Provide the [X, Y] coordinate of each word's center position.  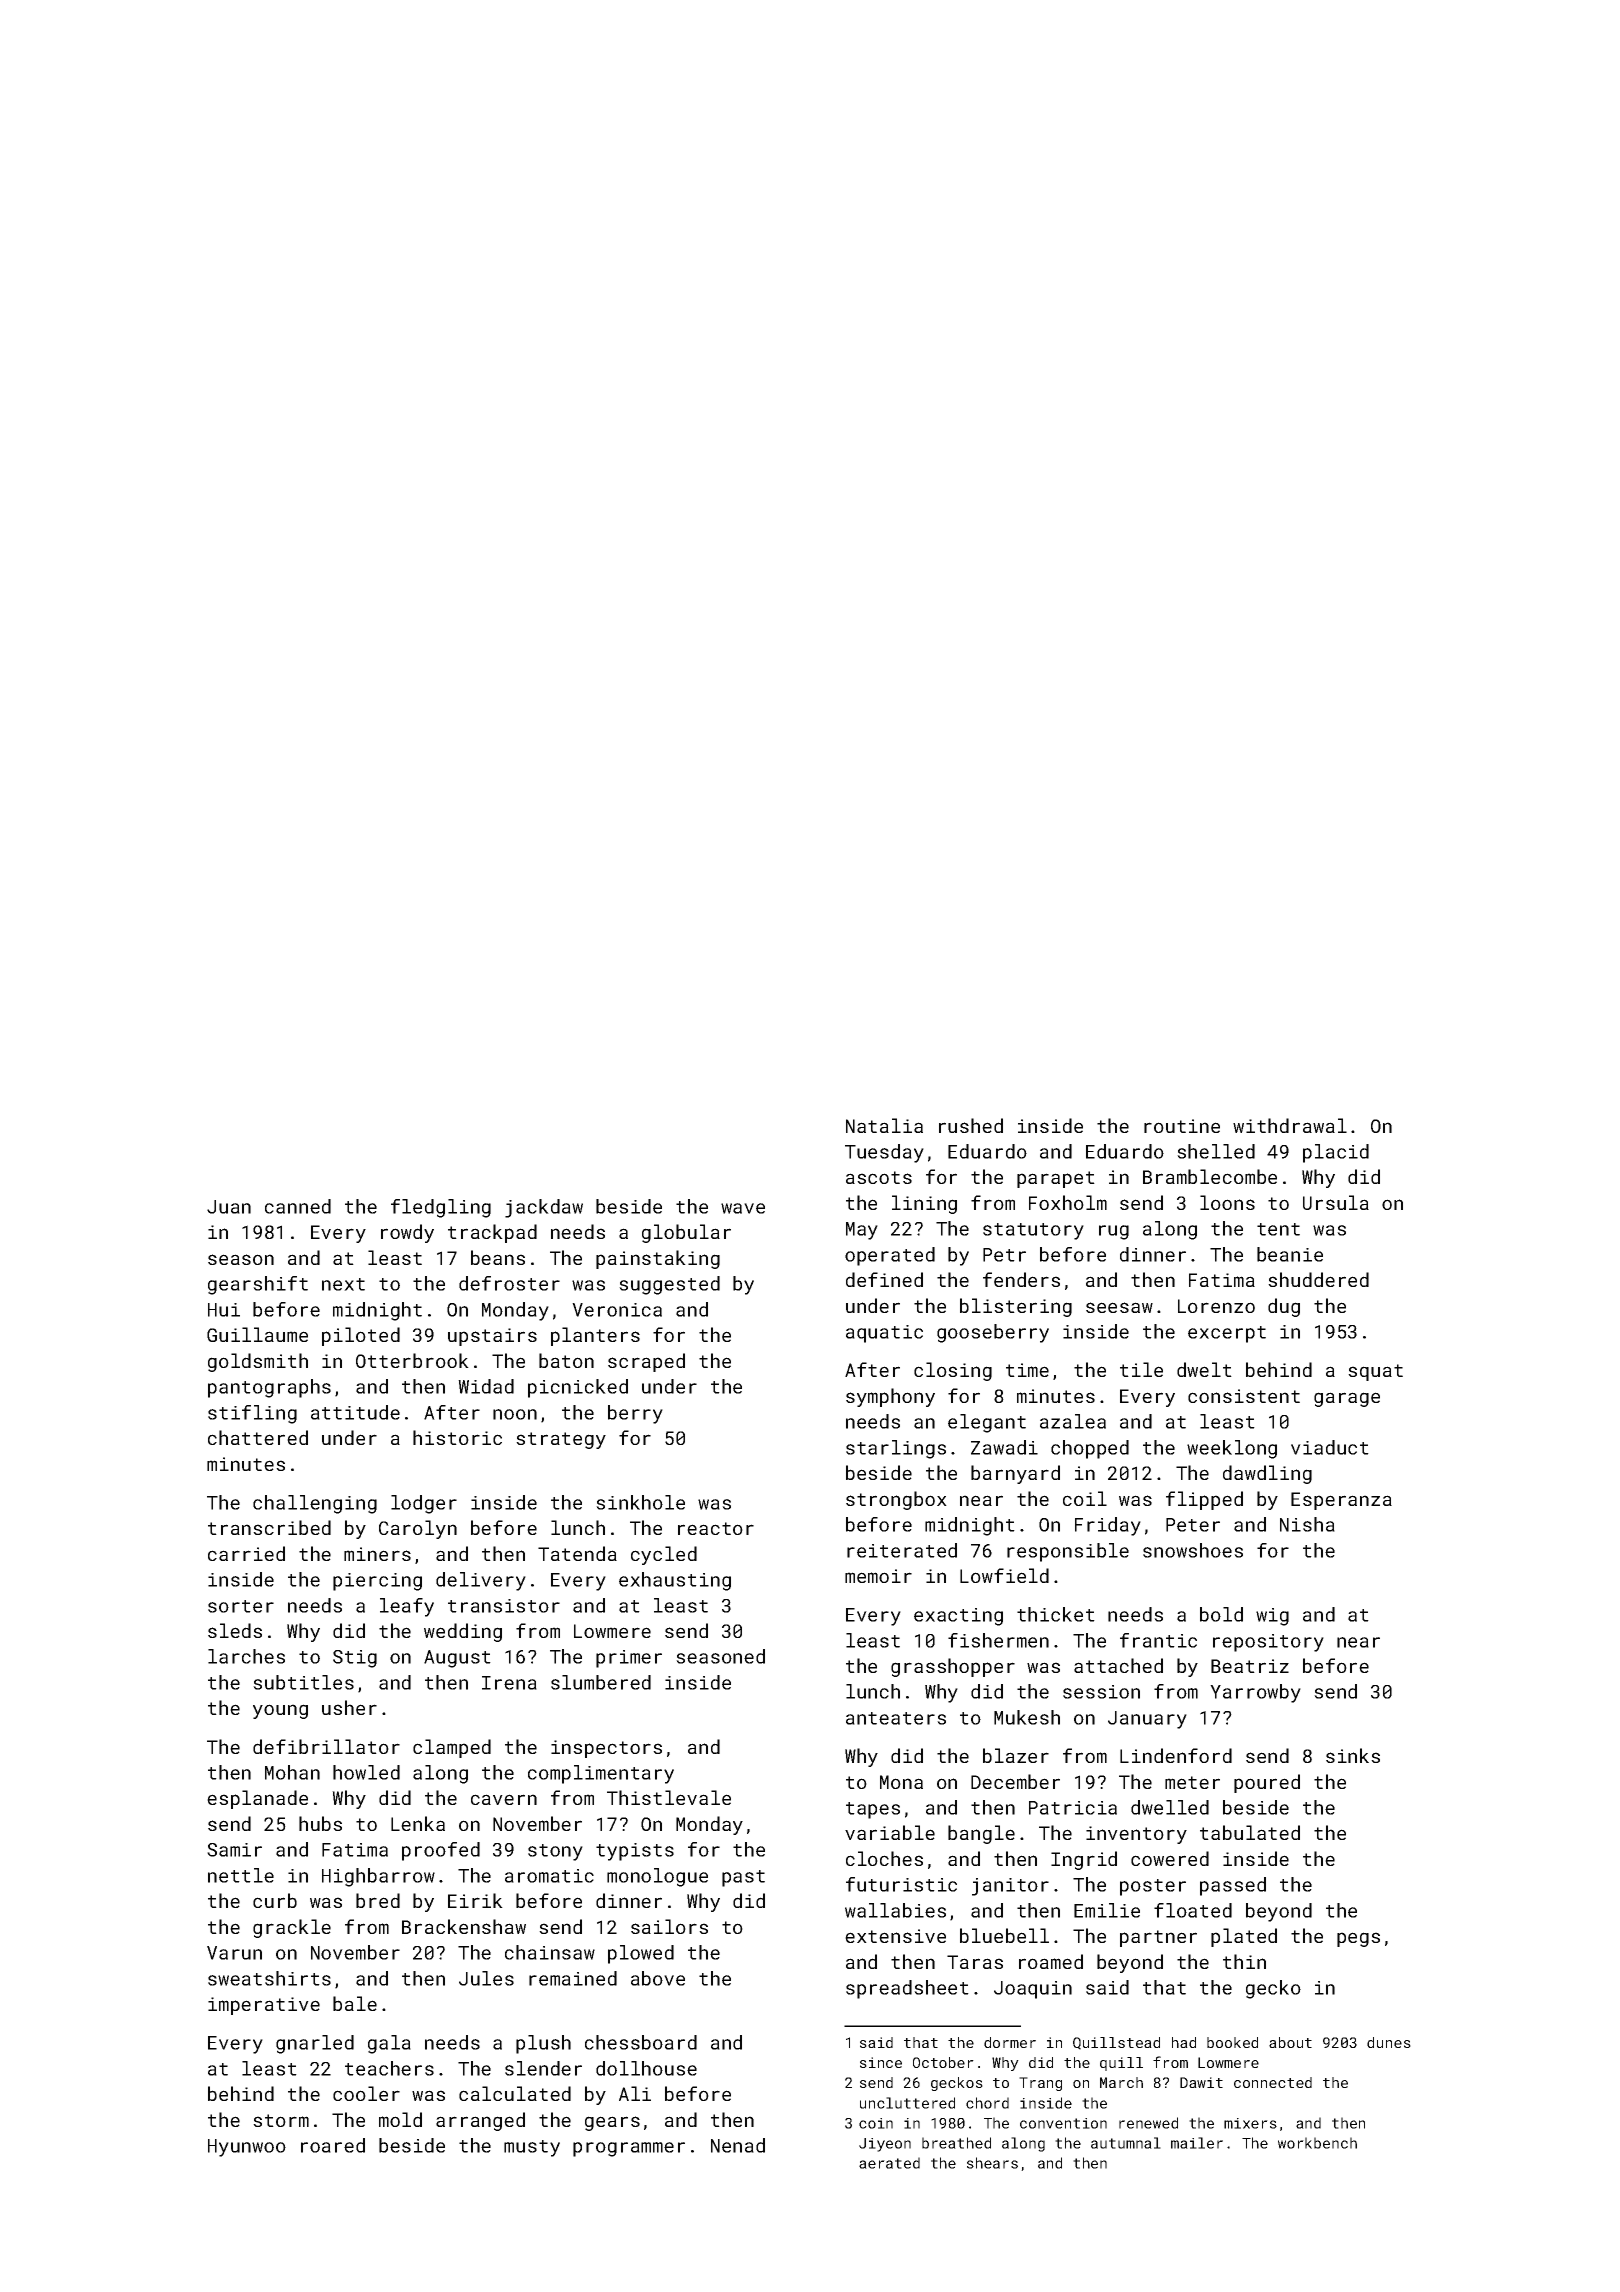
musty [532, 2148]
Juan [229, 1207]
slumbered [601, 1682]
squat [1375, 1372]
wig [1272, 1617]
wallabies [895, 1910]
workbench [1317, 2143]
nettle [241, 1875]
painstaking [658, 1259]
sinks [1353, 1755]
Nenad [738, 2145]
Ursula [1336, 1202]
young [280, 1711]
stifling [252, 1414]
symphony [890, 1397]
